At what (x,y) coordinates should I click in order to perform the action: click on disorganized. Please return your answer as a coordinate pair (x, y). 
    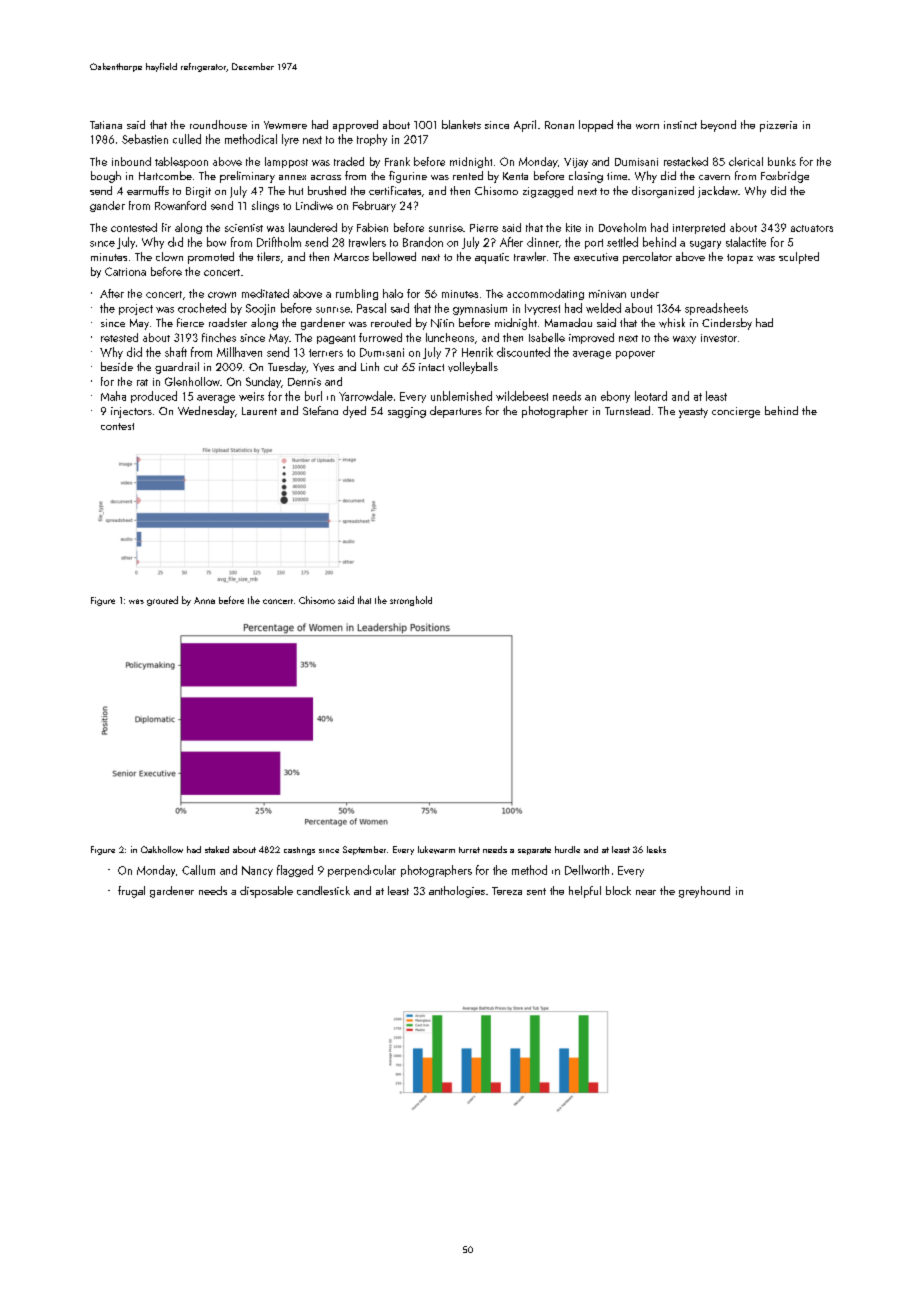
    Looking at the image, I should click on (663, 192).
